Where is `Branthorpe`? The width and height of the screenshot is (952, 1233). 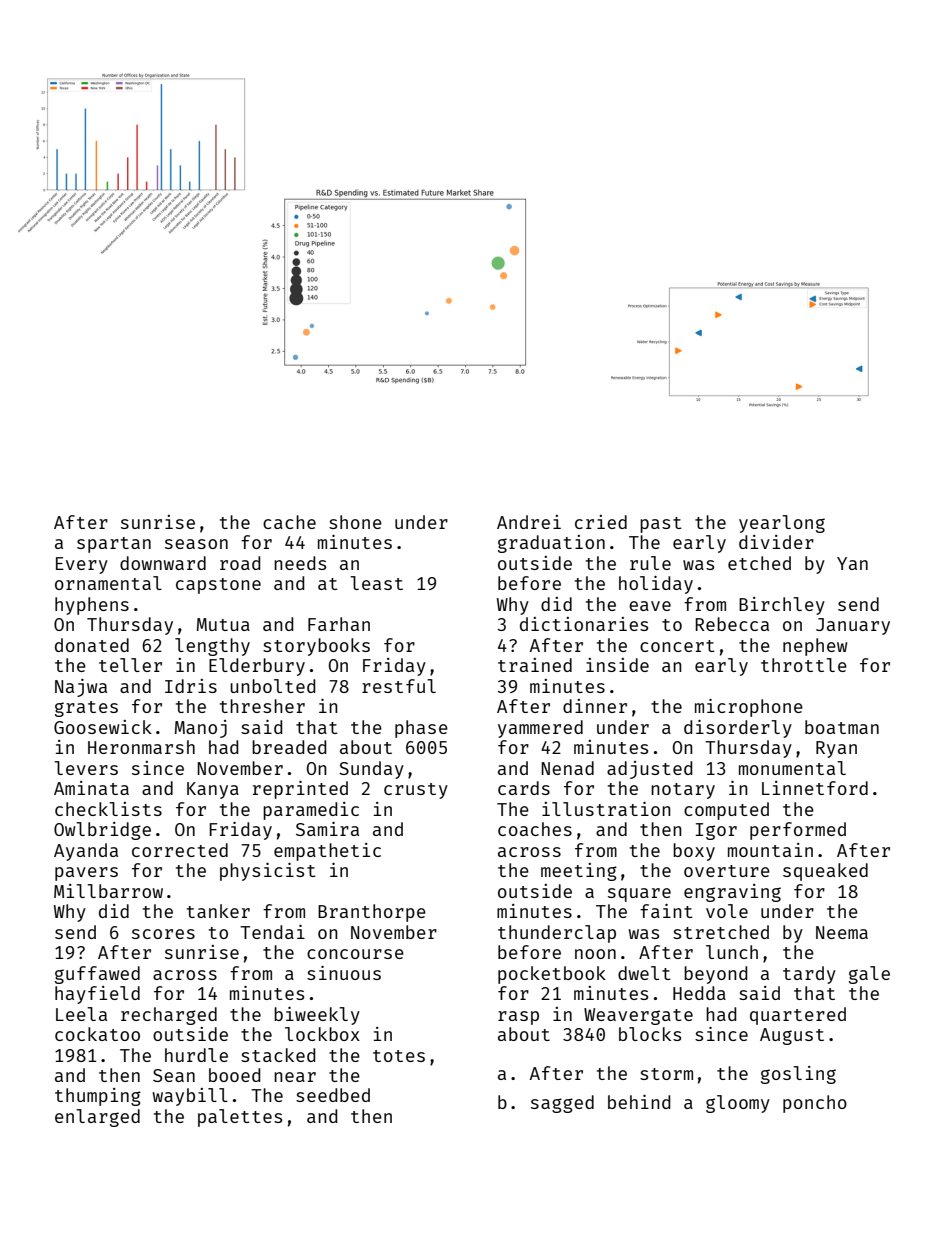 Branthorpe is located at coordinates (372, 913).
